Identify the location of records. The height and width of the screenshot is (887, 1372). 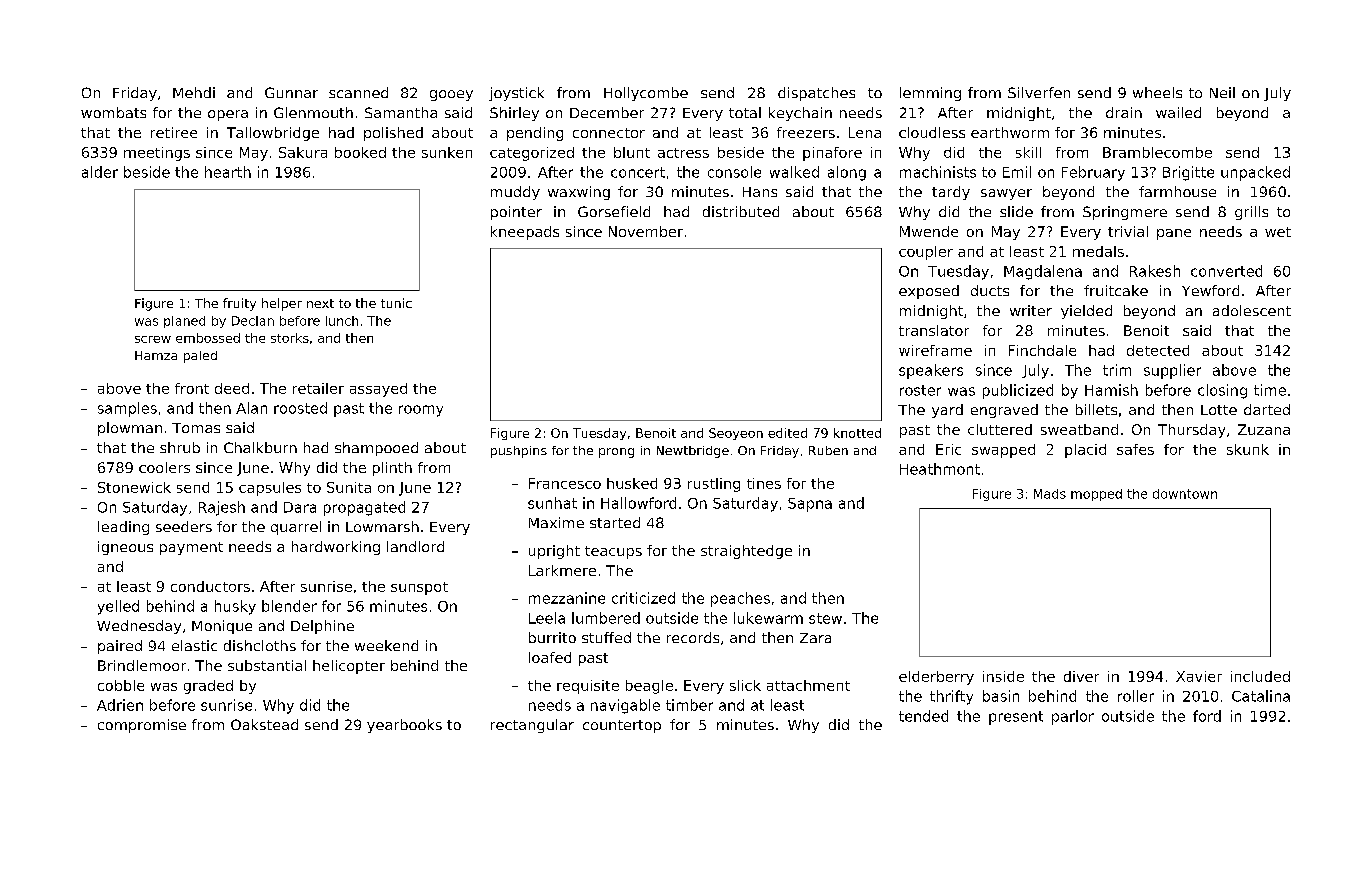
(693, 637).
